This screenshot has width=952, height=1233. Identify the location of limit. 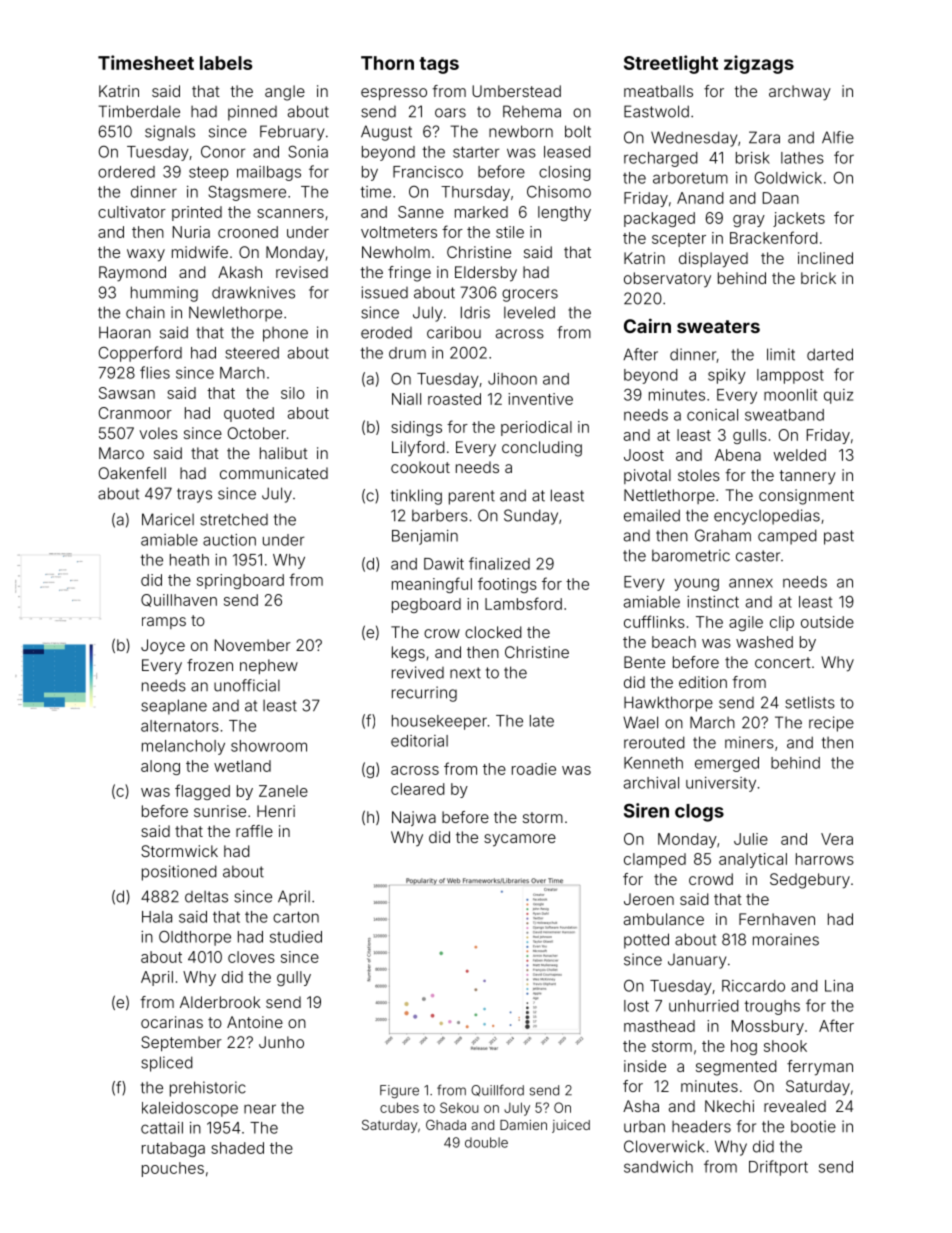
(781, 354).
